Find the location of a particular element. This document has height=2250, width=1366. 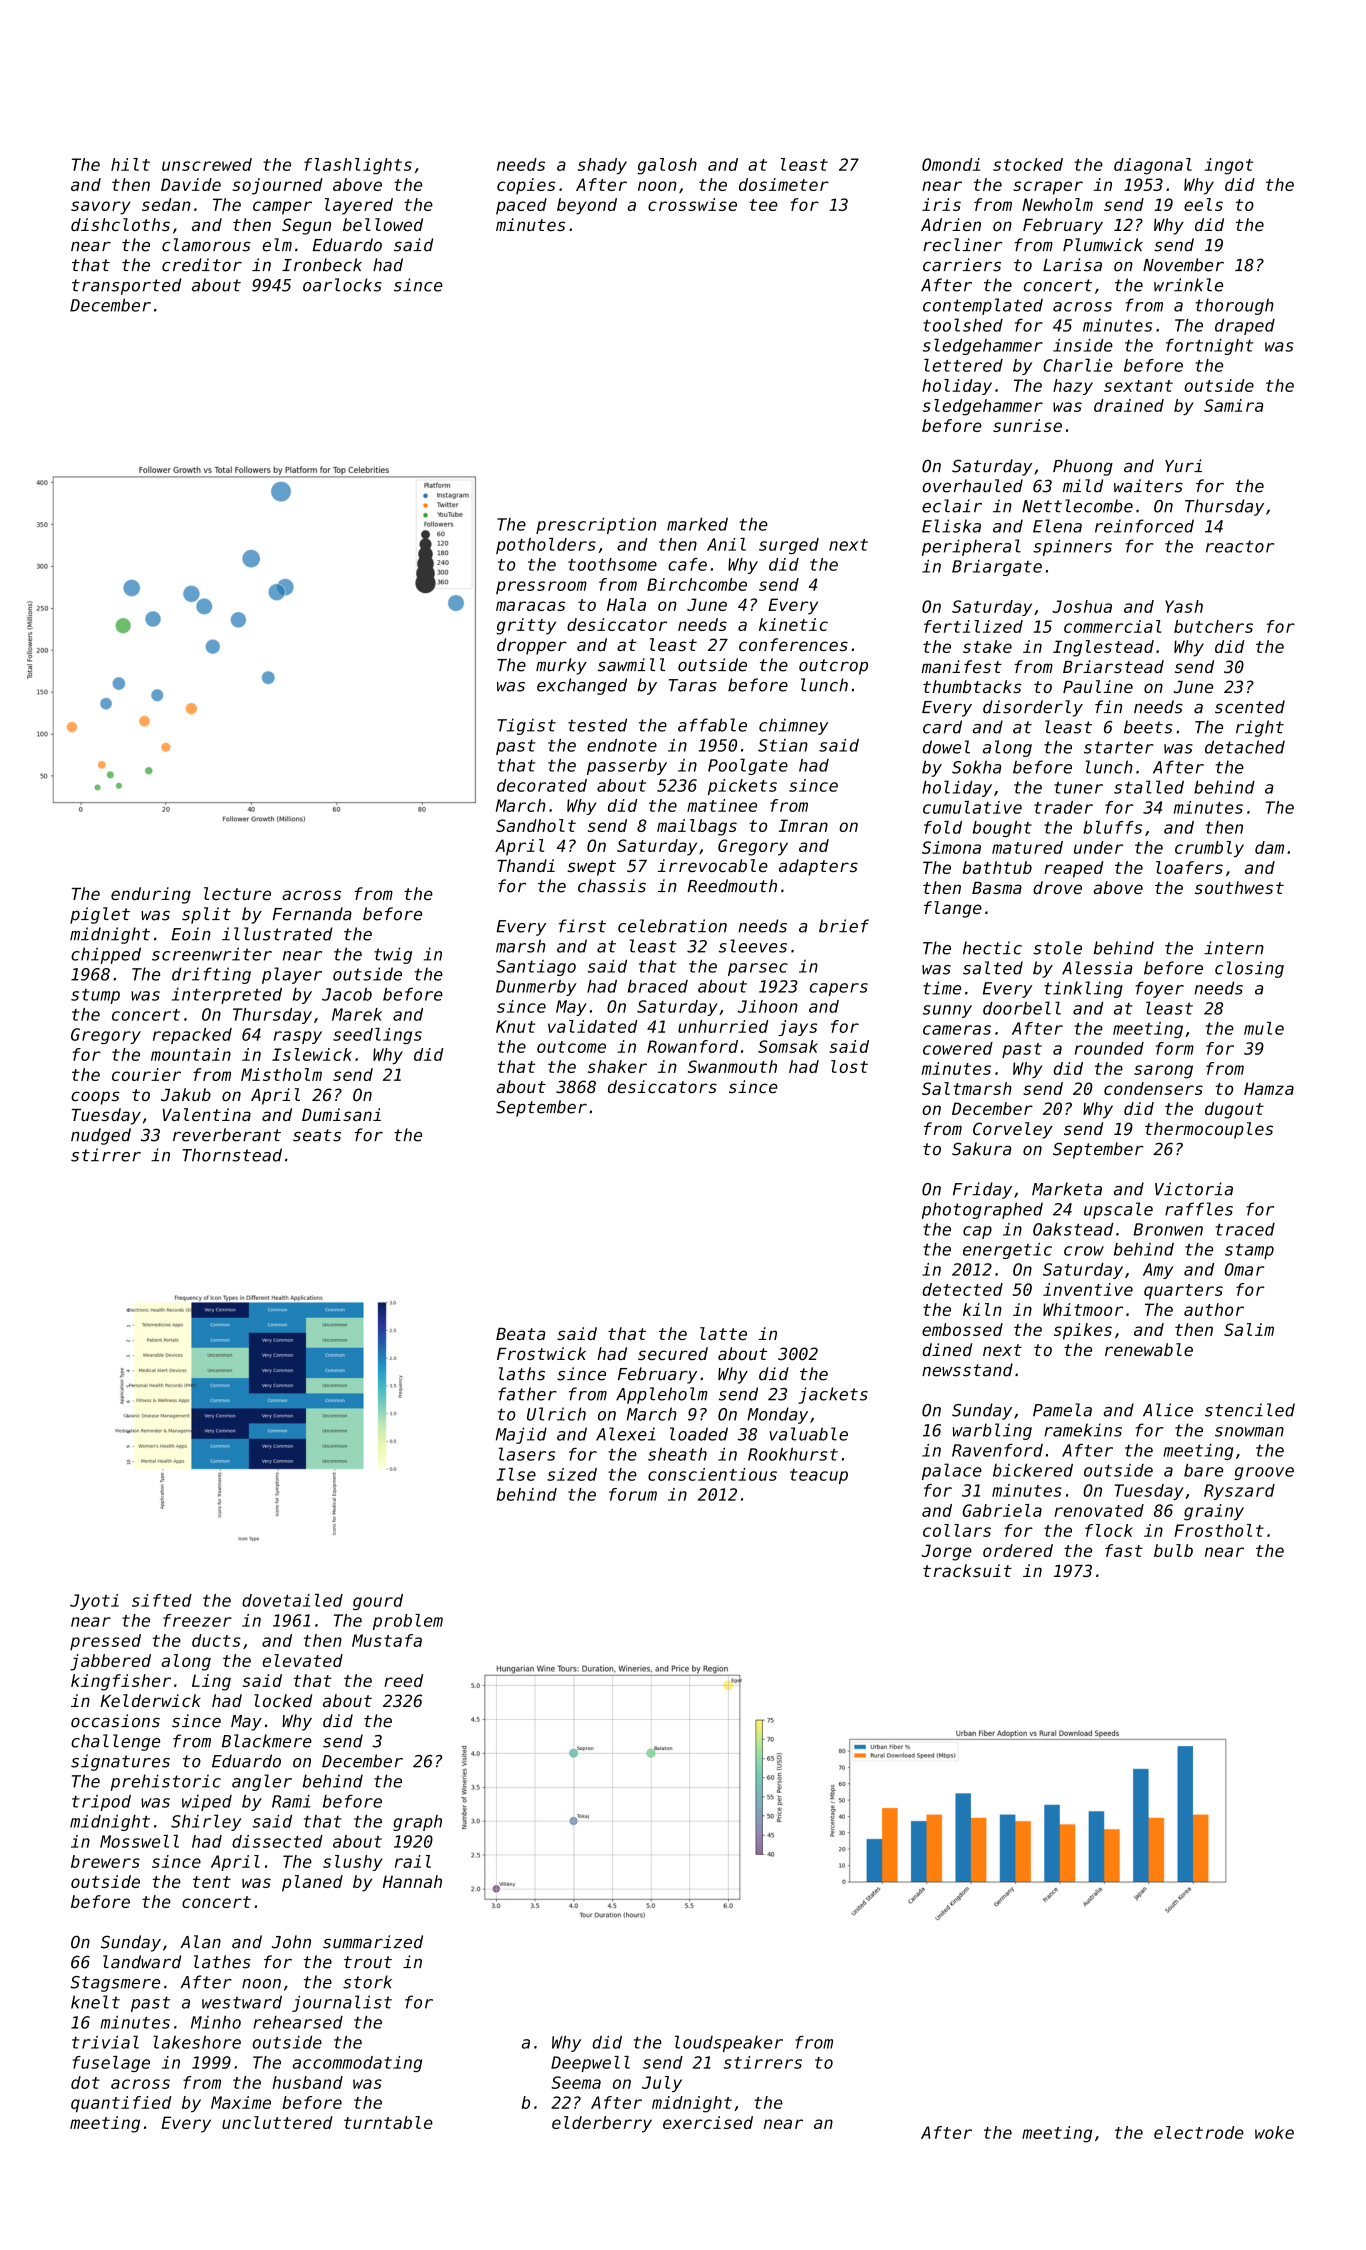

carriers is located at coordinates (962, 265).
